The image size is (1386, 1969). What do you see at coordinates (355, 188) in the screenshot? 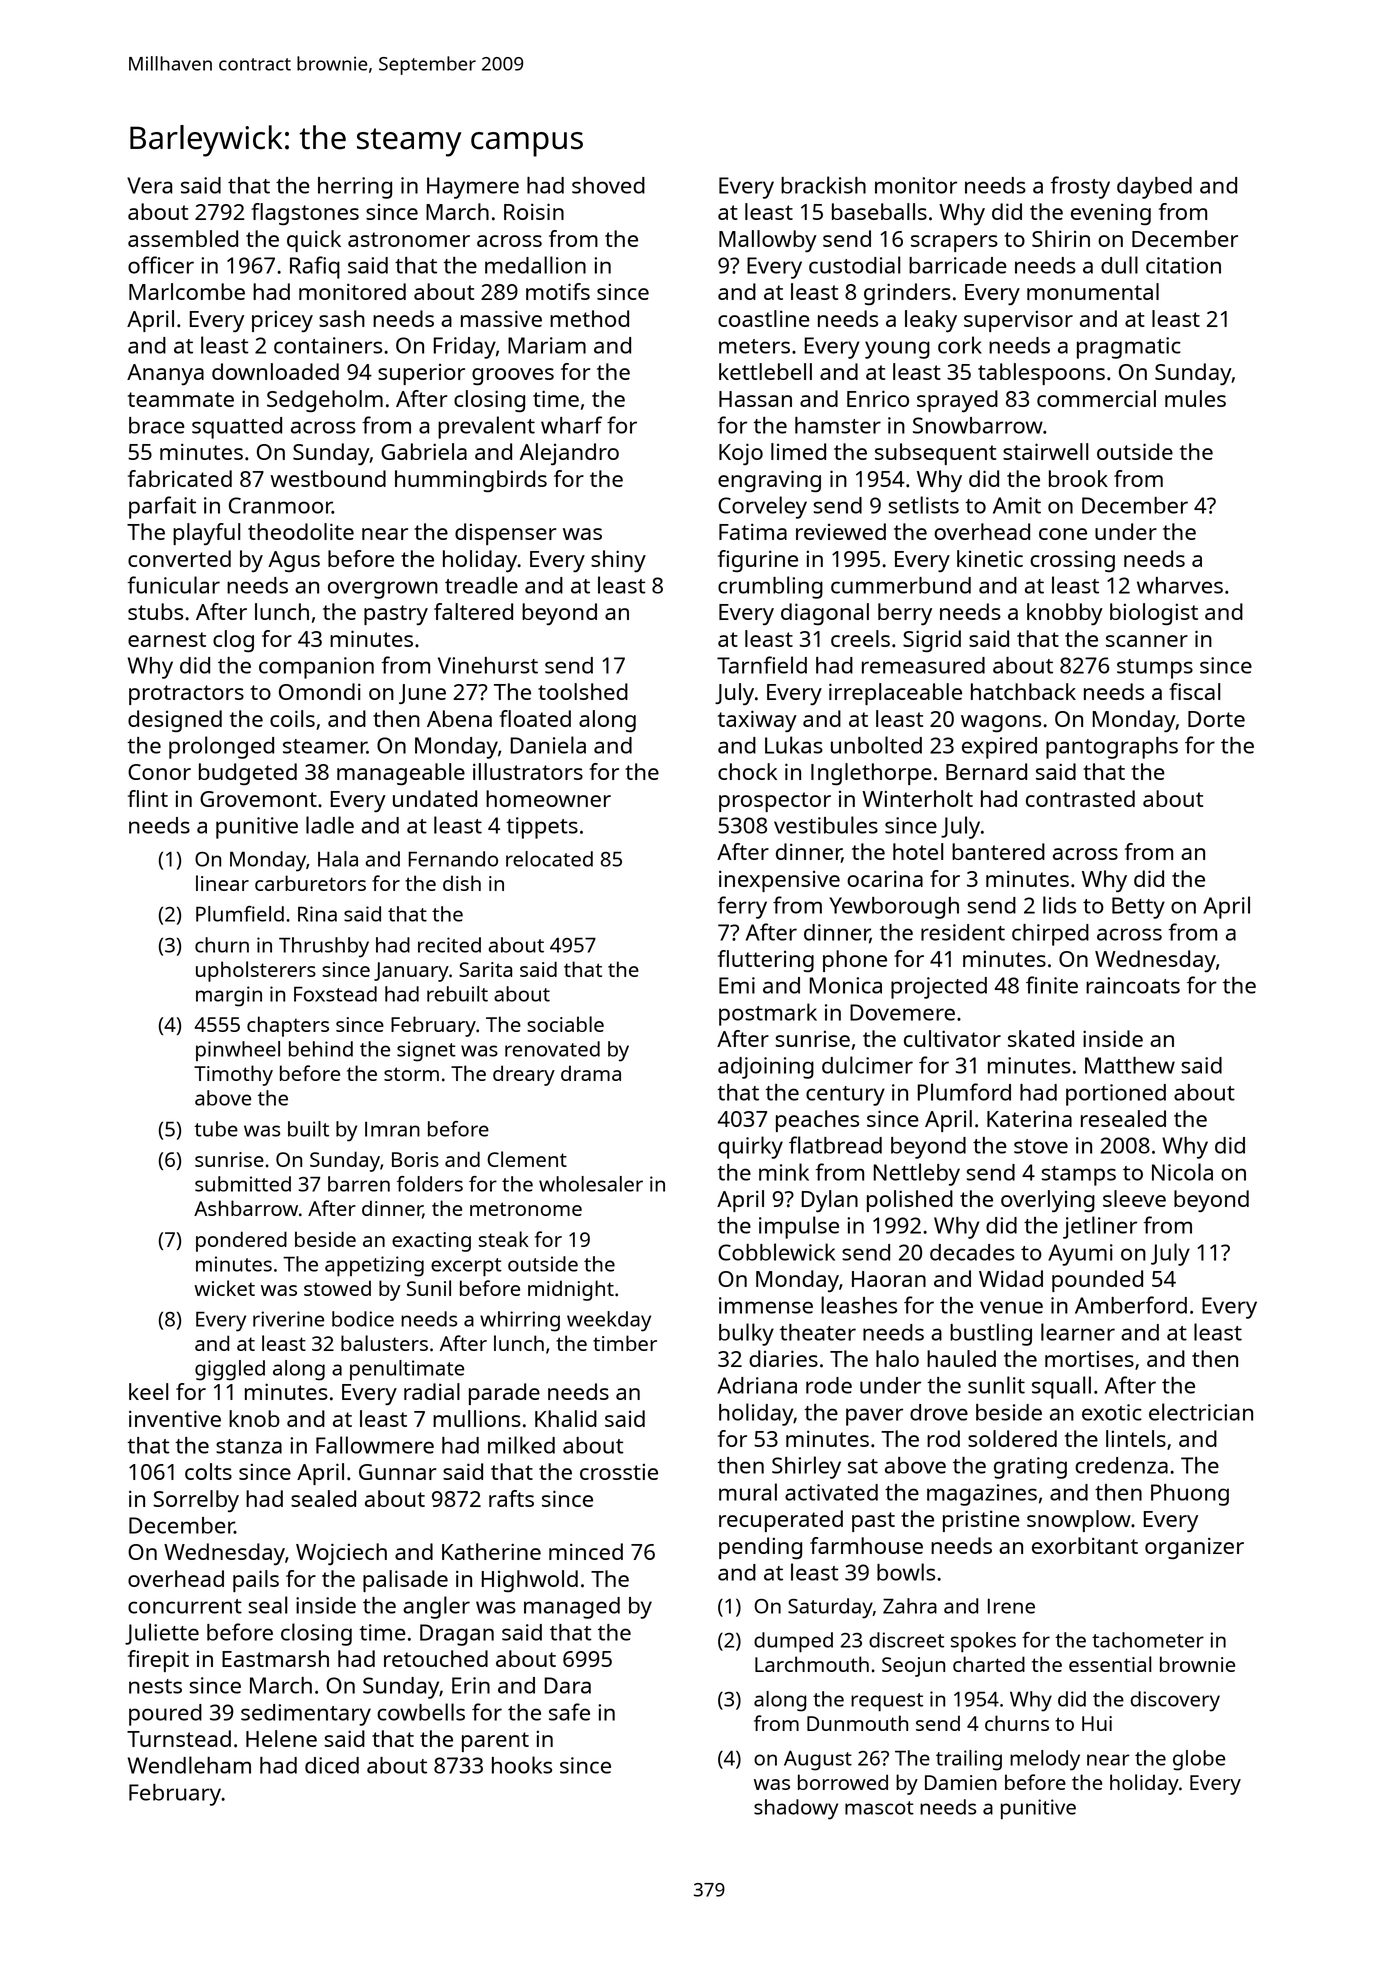
I see `herring` at bounding box center [355, 188].
